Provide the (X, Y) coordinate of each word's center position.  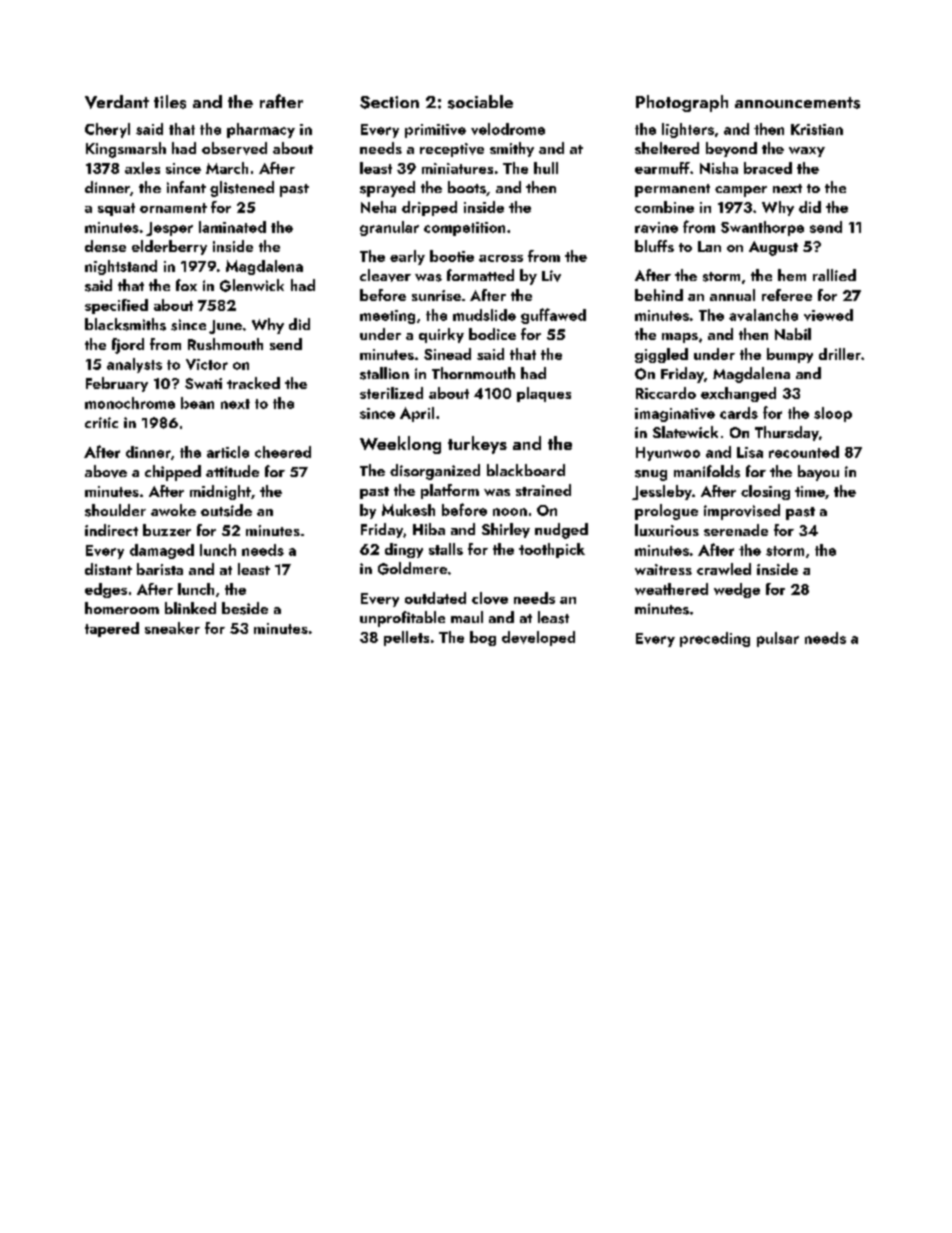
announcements (797, 103)
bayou (818, 473)
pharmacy (261, 130)
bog (483, 638)
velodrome (508, 129)
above (106, 471)
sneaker (172, 628)
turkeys (477, 445)
